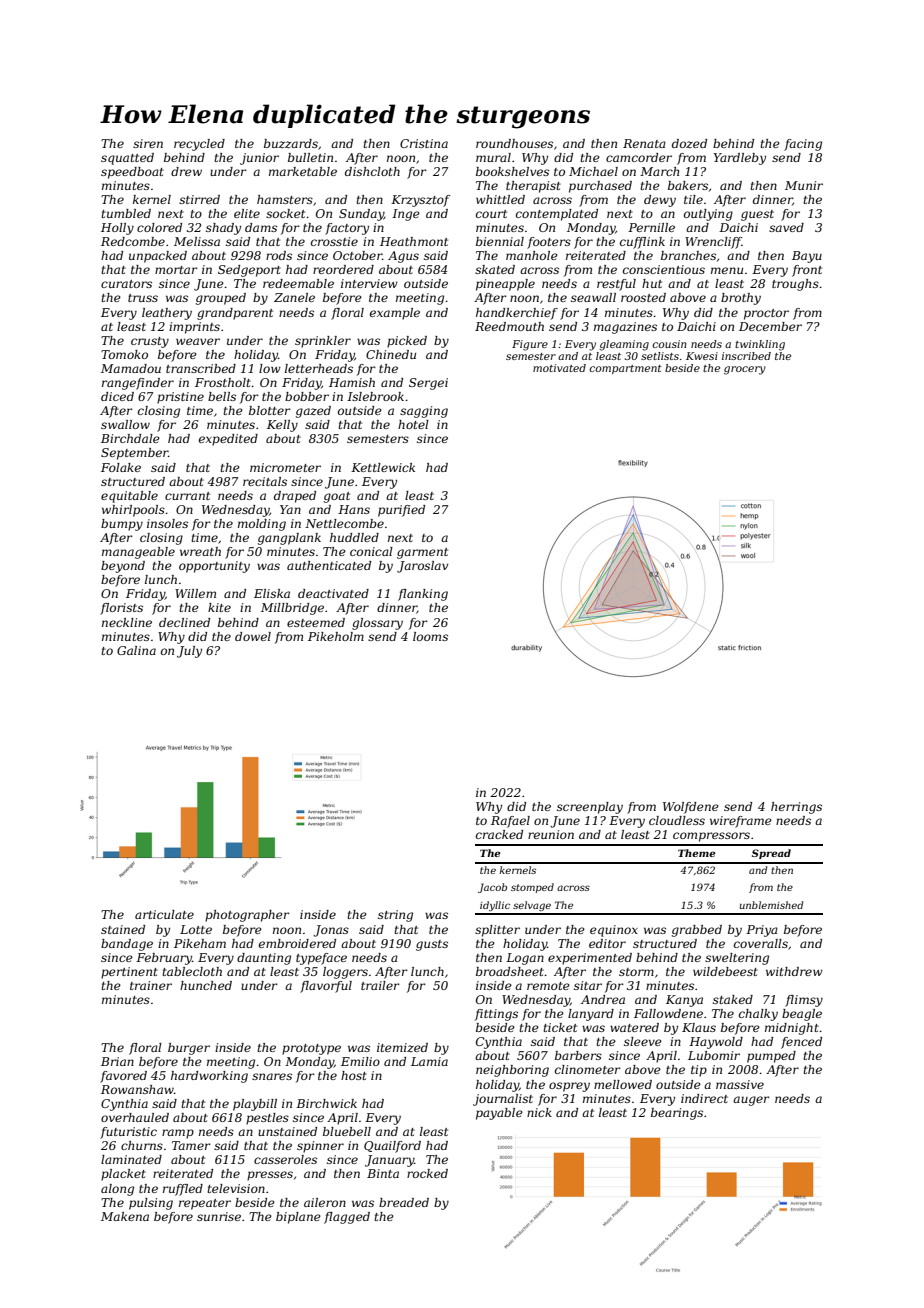  What do you see at coordinates (677, 1114) in the page?
I see `bearings` at bounding box center [677, 1114].
